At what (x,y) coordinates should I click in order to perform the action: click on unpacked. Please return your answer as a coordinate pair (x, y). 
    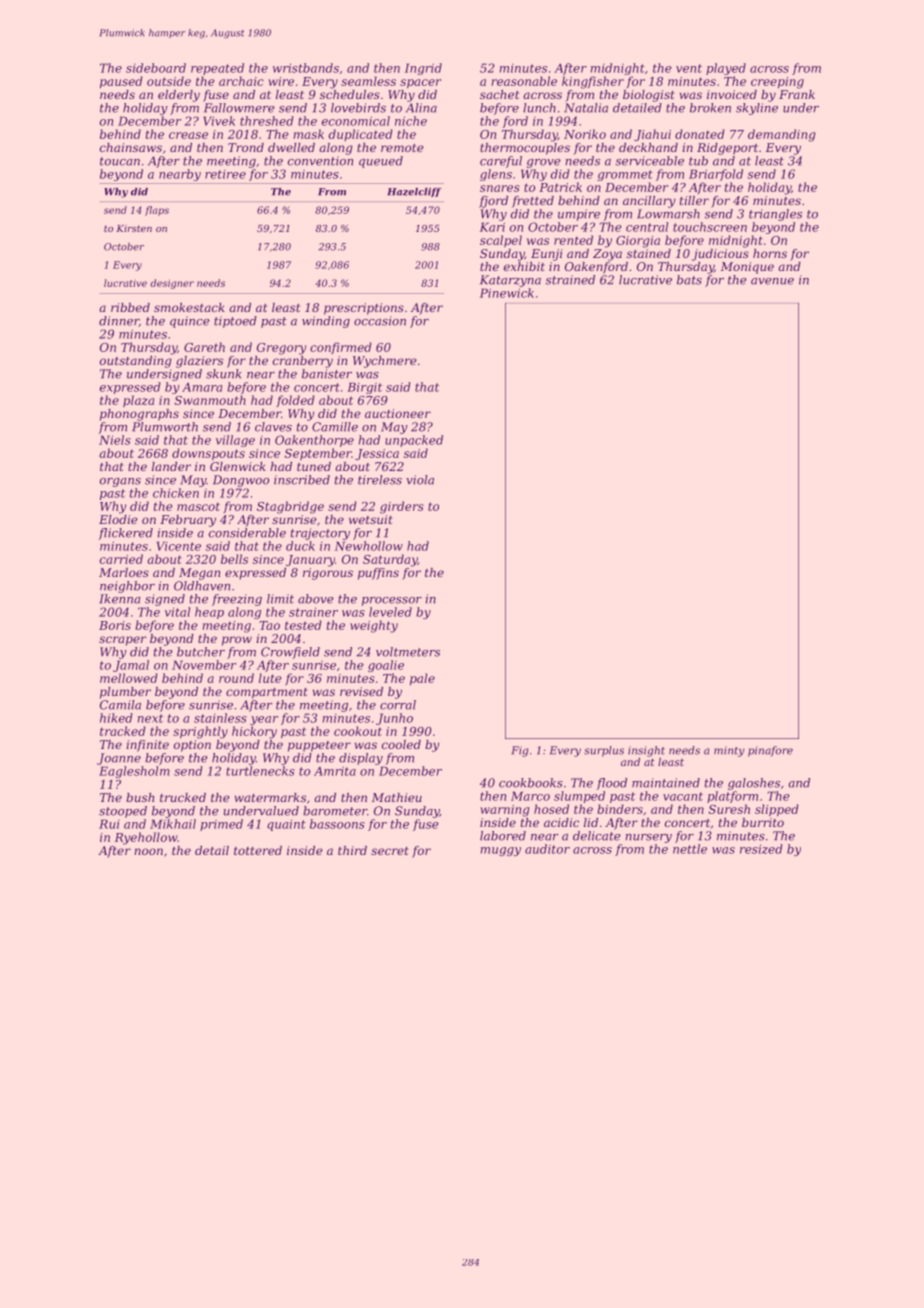
    Looking at the image, I should click on (414, 441).
